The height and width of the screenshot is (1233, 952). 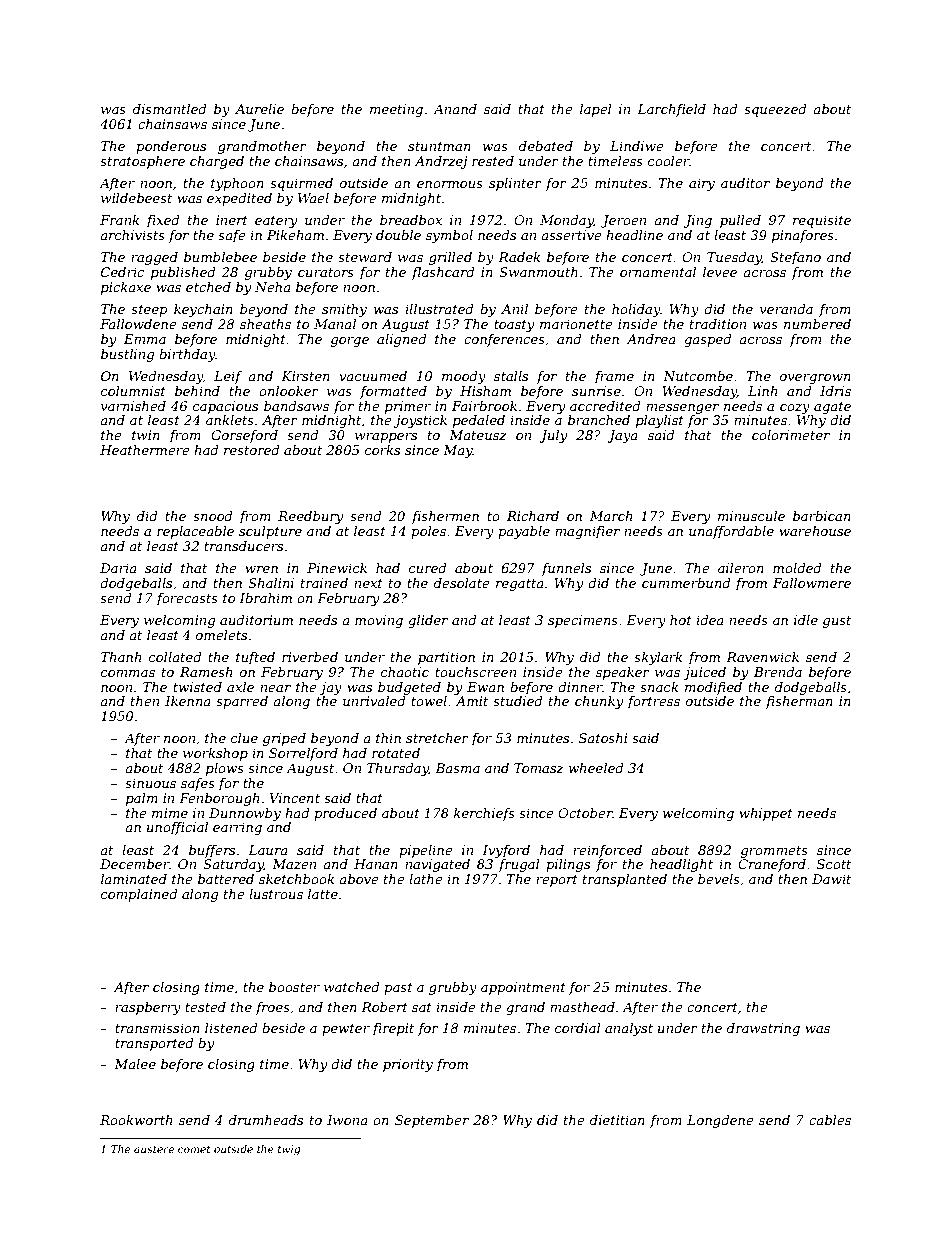 I want to click on Andrea, so click(x=651, y=339).
